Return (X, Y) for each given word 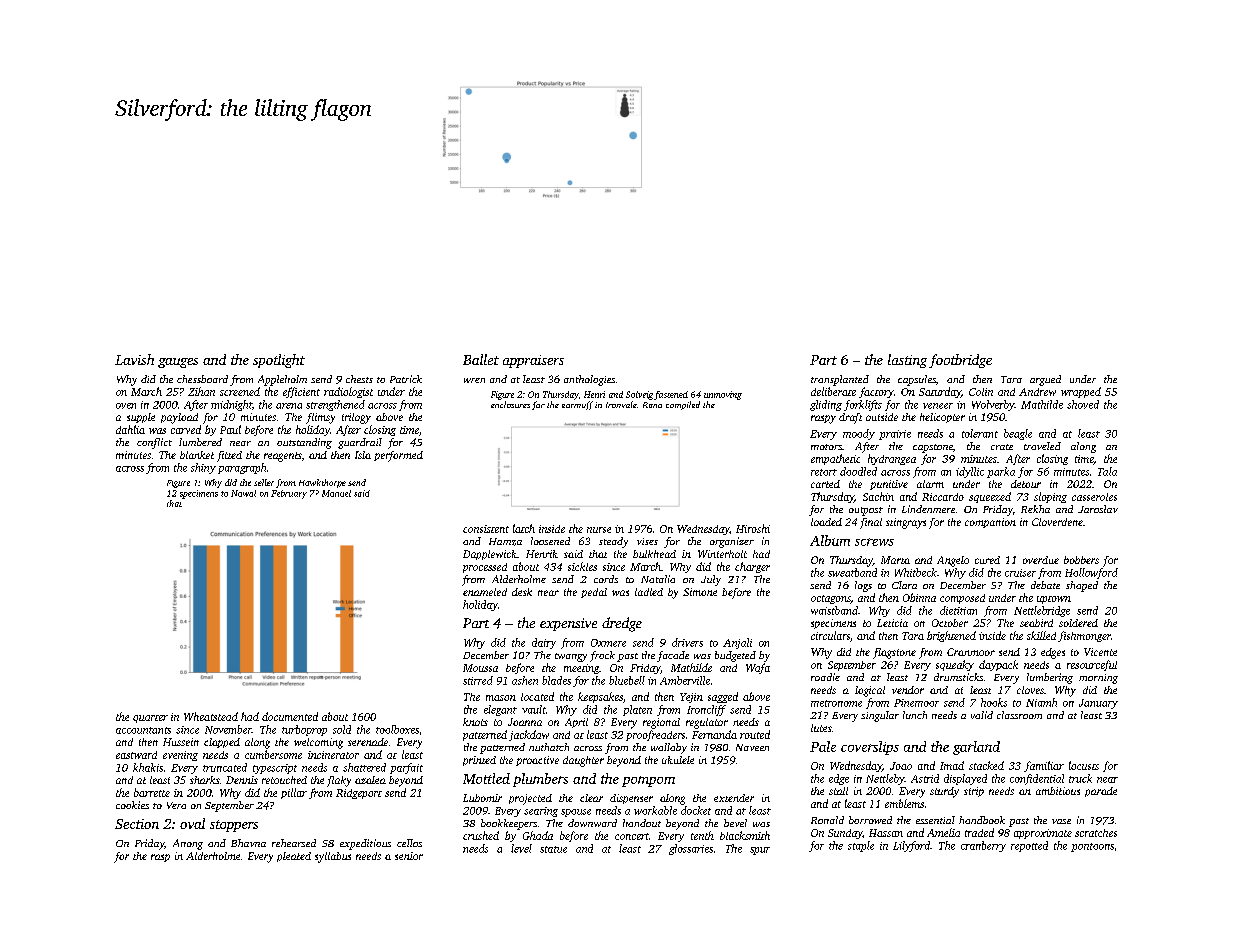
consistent (486, 529)
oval (192, 823)
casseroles (1094, 497)
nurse (599, 530)
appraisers (533, 361)
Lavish (134, 359)
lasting (907, 361)
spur (760, 851)
